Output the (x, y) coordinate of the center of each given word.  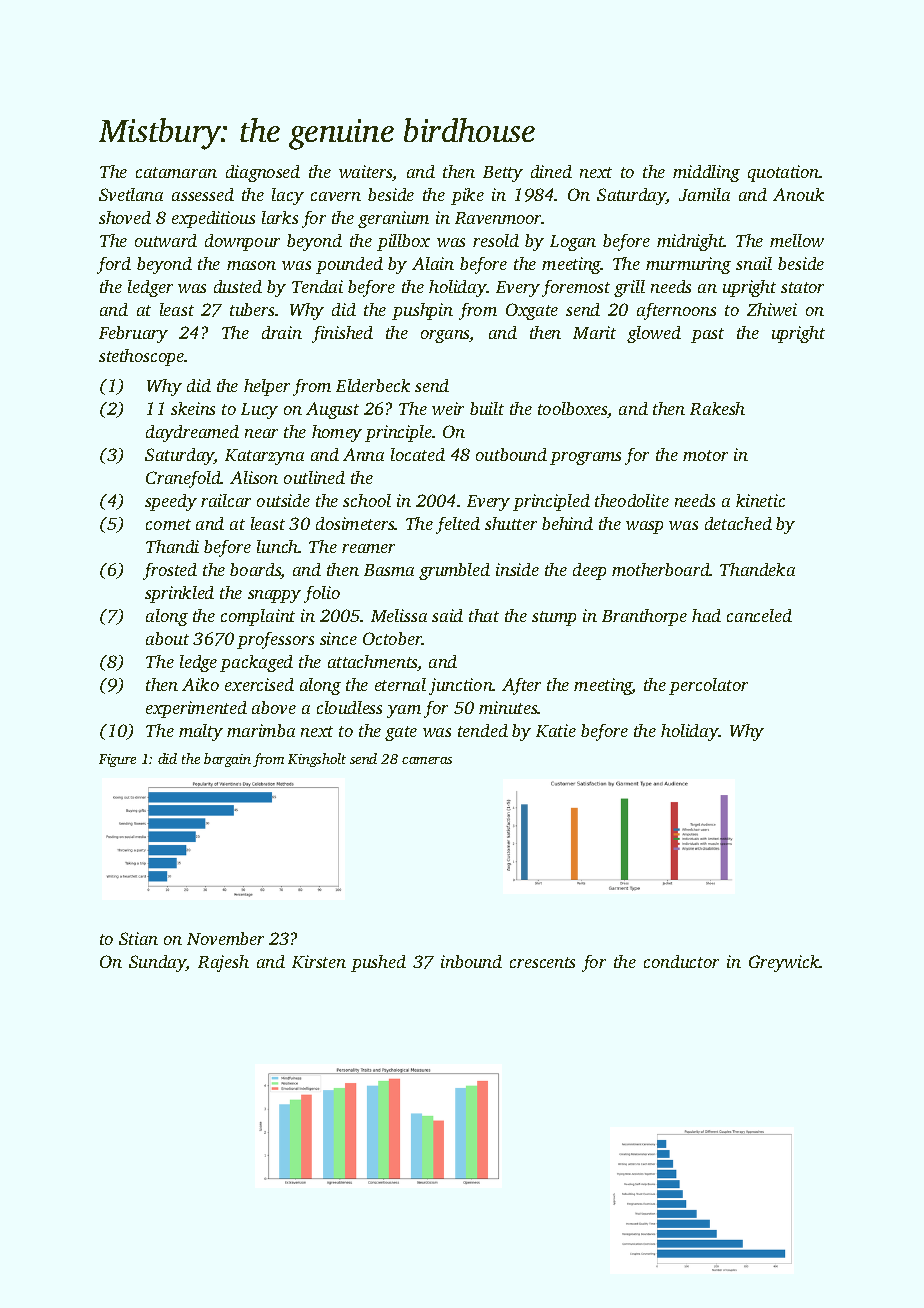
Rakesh (717, 408)
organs (445, 336)
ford (114, 265)
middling (706, 173)
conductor (681, 961)
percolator (708, 686)
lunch (278, 546)
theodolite (632, 500)
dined (551, 171)
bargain (227, 760)
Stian (138, 938)
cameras (427, 760)
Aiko (200, 684)
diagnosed (263, 173)
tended (483, 730)
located (418, 454)
